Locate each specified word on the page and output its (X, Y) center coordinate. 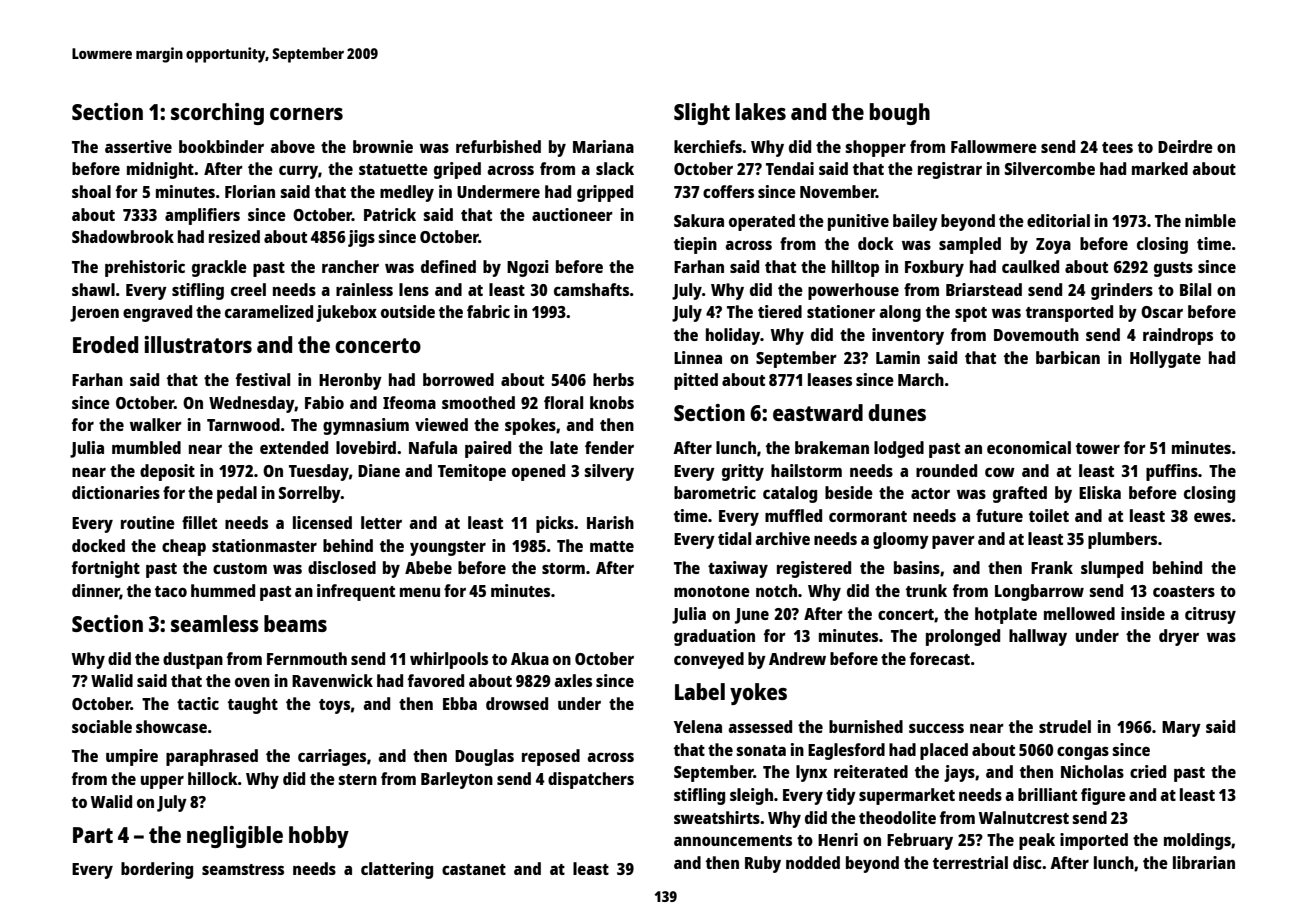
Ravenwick (332, 680)
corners (306, 114)
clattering (397, 870)
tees (1117, 147)
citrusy (1210, 615)
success (936, 728)
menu (420, 592)
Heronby (350, 381)
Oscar (1162, 312)
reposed (551, 757)
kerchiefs (708, 146)
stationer (841, 311)
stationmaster (264, 545)
